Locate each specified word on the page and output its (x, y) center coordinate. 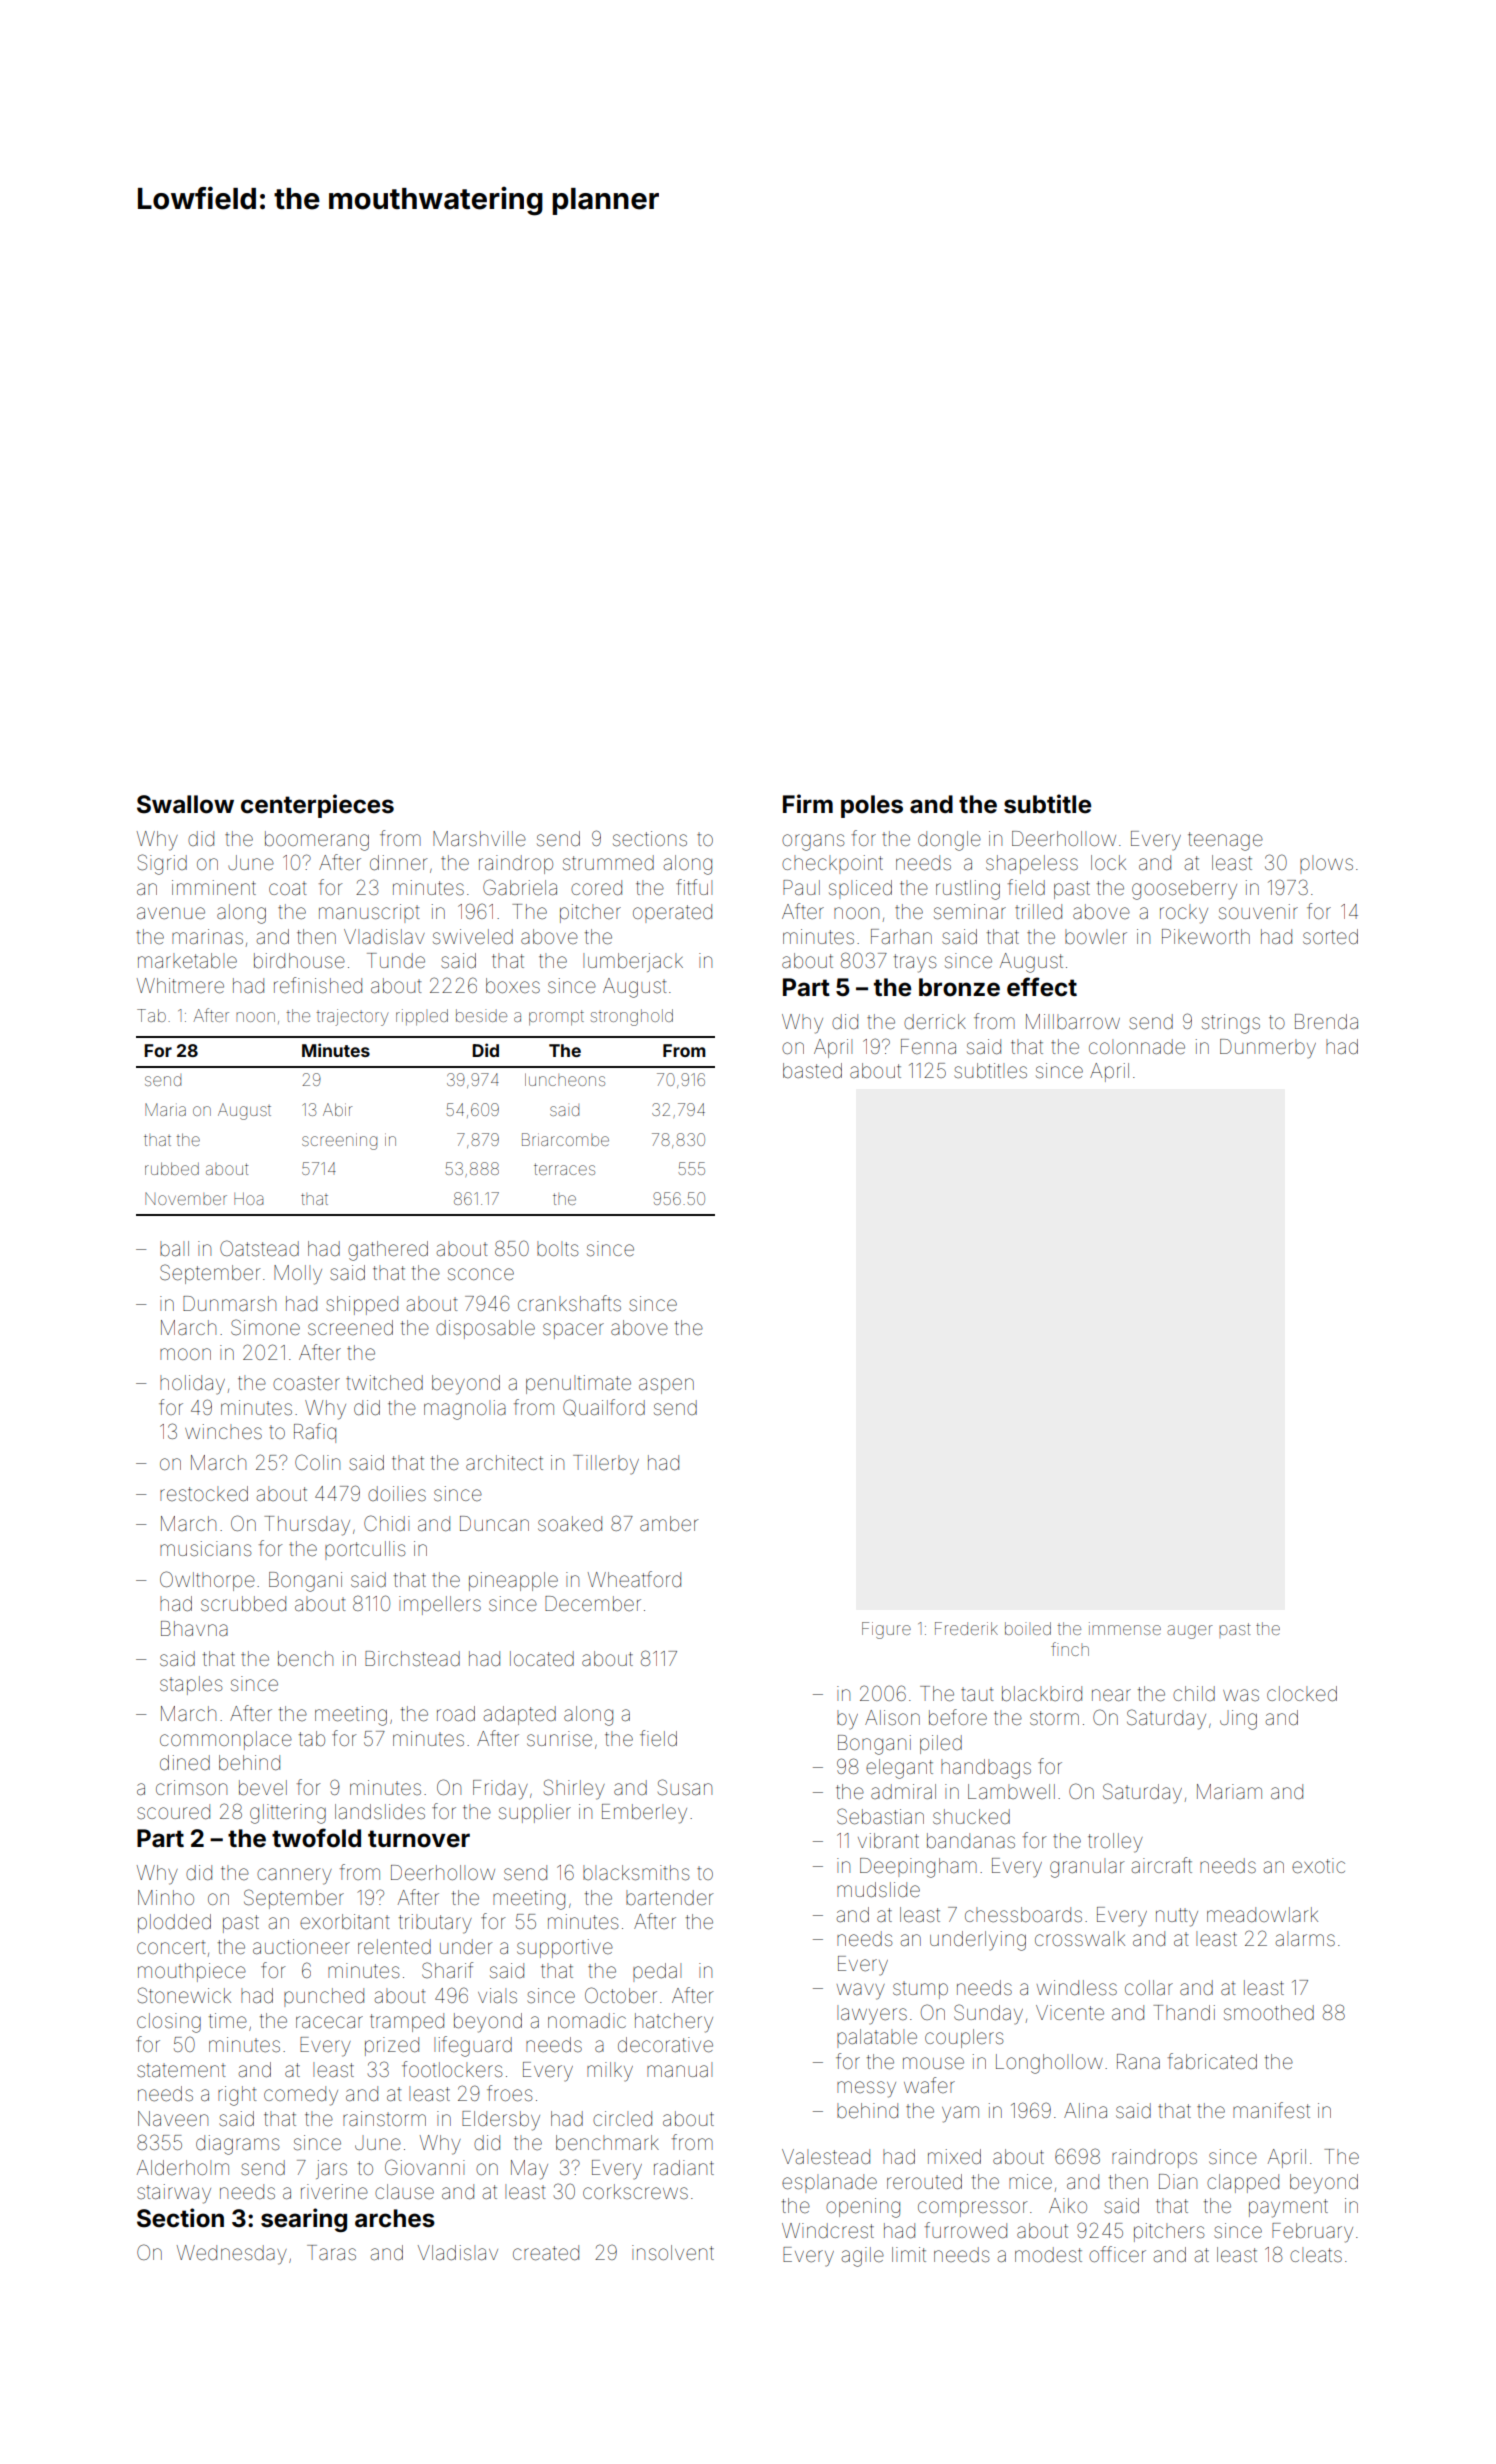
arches (395, 2218)
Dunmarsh (229, 1303)
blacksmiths (636, 1872)
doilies (397, 1493)
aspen (666, 1386)
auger (1190, 1632)
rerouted (924, 2181)
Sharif (447, 1970)
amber (669, 1524)
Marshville (479, 838)
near (1111, 1695)
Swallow (185, 804)
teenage (1225, 841)
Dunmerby (1268, 1049)
